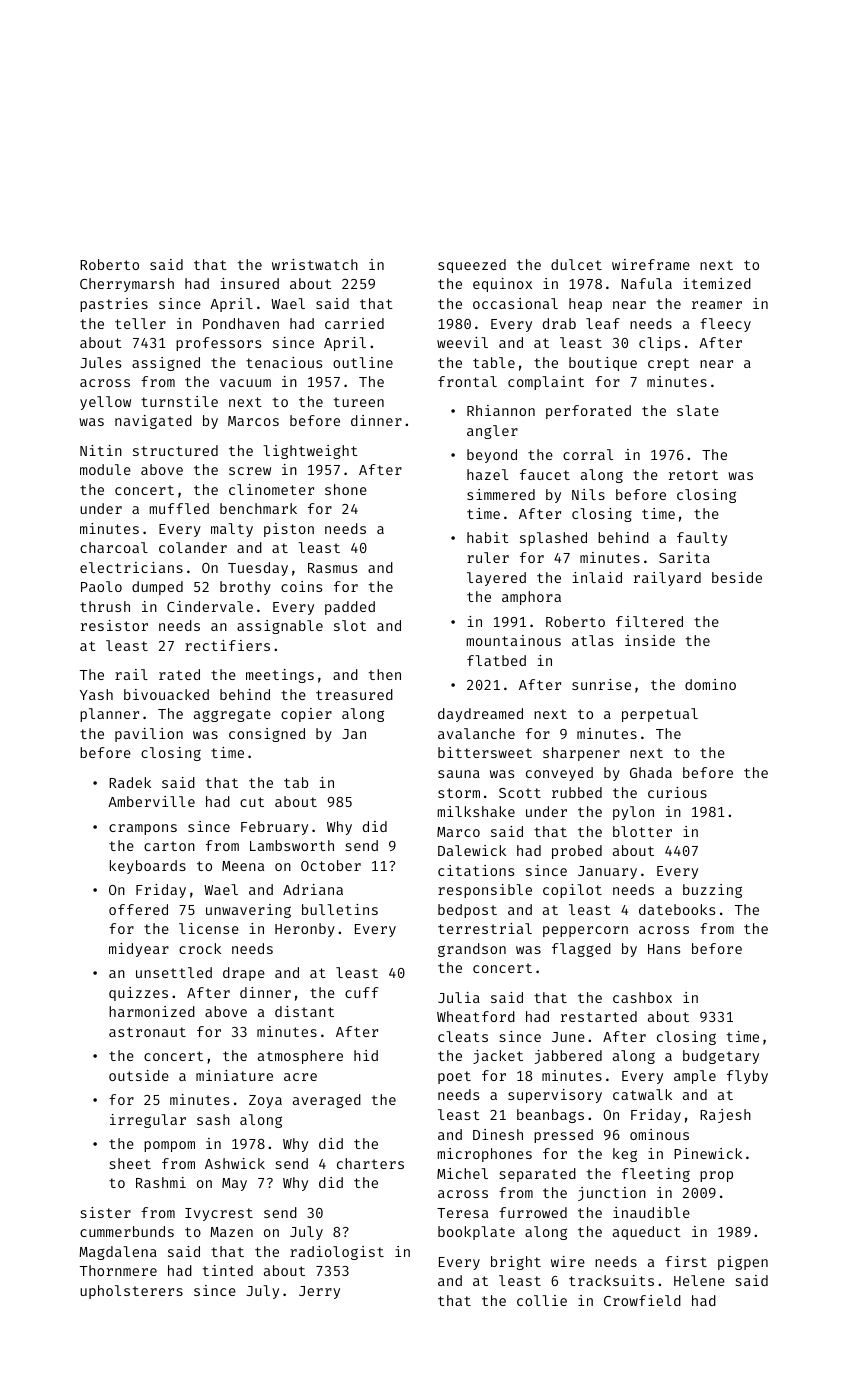  Describe the element at coordinates (568, 1037) in the screenshot. I see `June` at that location.
